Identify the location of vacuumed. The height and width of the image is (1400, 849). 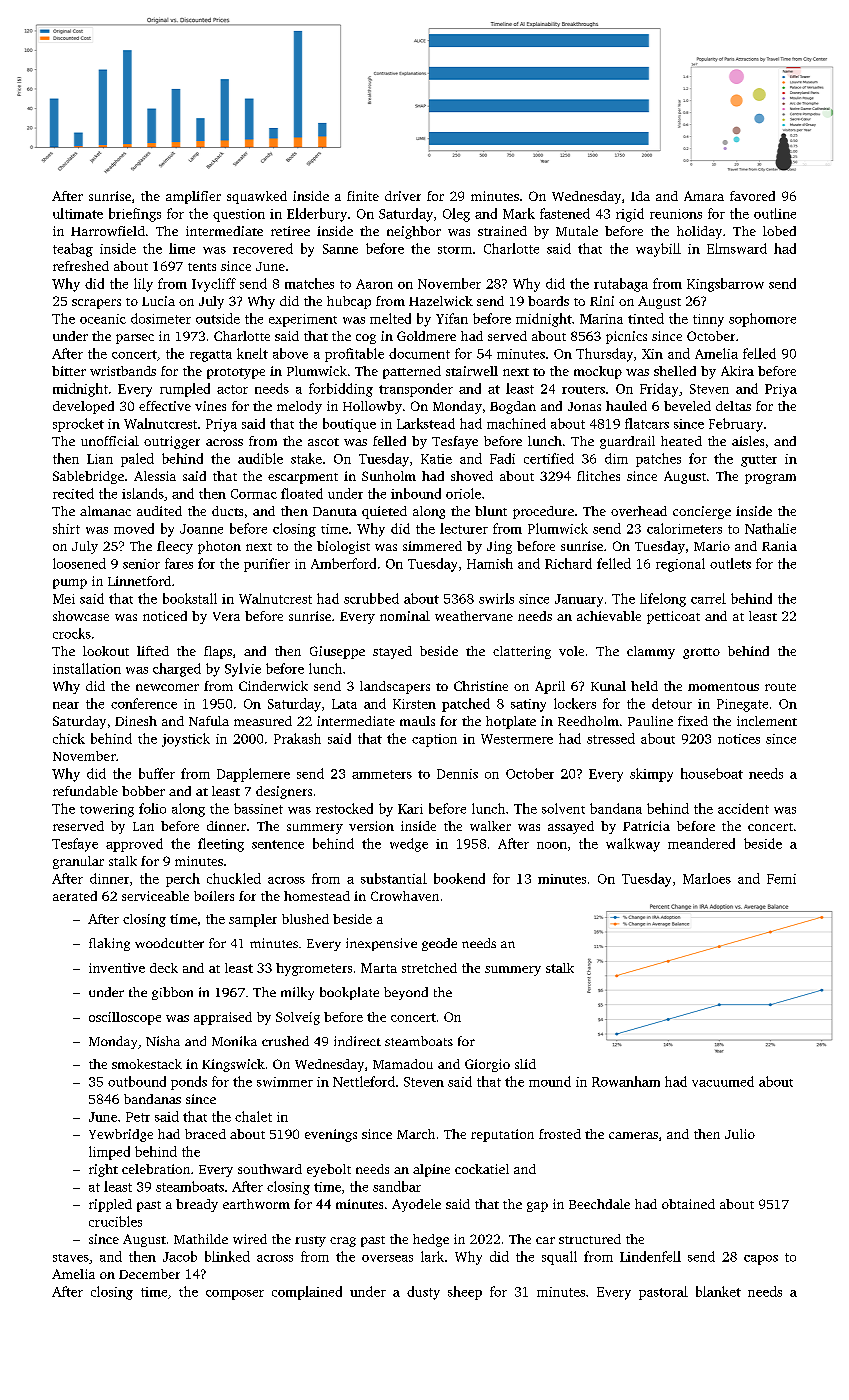
(723, 1081).
